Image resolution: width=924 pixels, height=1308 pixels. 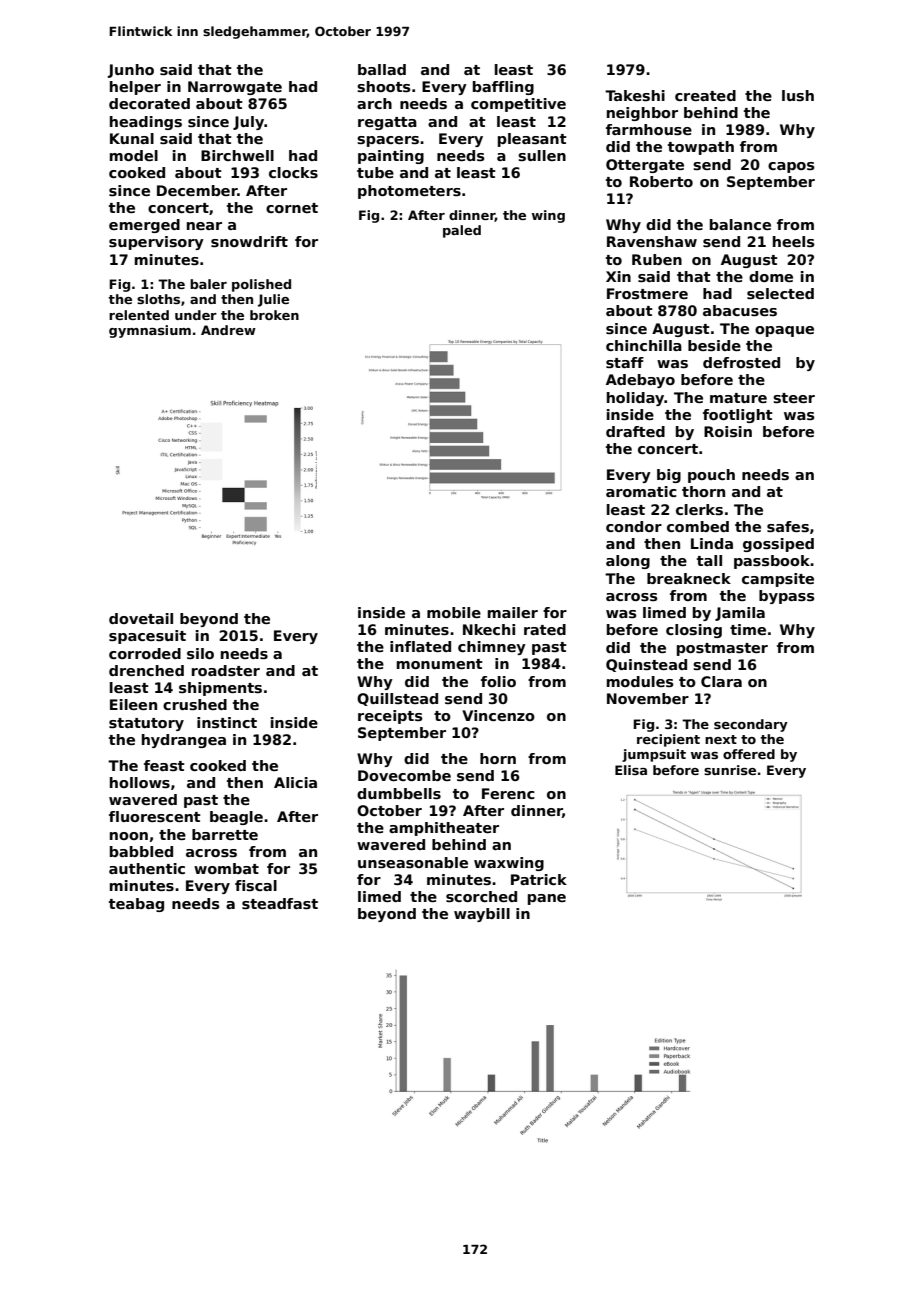 What do you see at coordinates (273, 300) in the screenshot?
I see `Julie` at bounding box center [273, 300].
